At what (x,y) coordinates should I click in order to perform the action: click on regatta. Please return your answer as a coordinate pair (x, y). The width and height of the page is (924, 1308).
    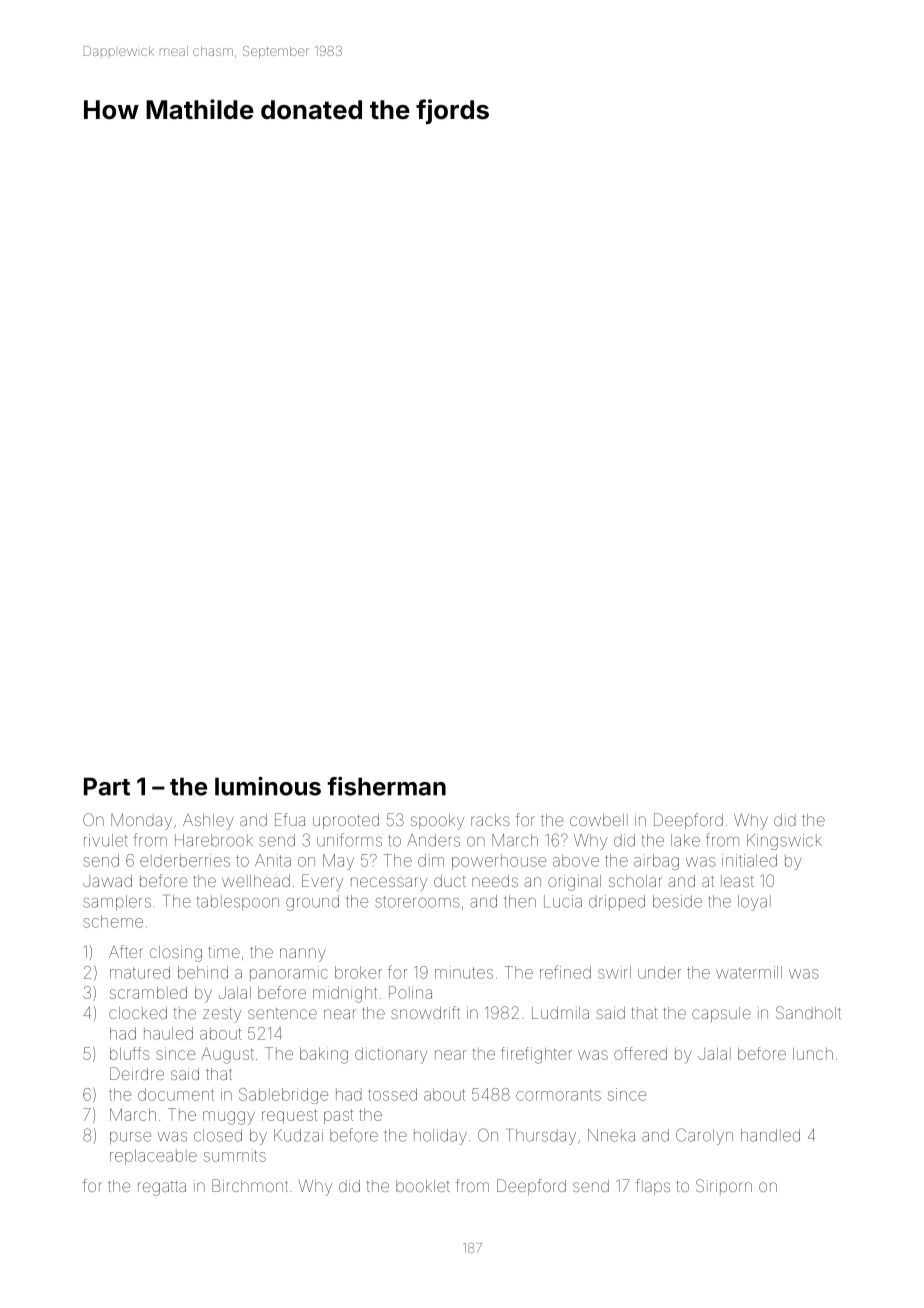
    Looking at the image, I should click on (162, 1188).
